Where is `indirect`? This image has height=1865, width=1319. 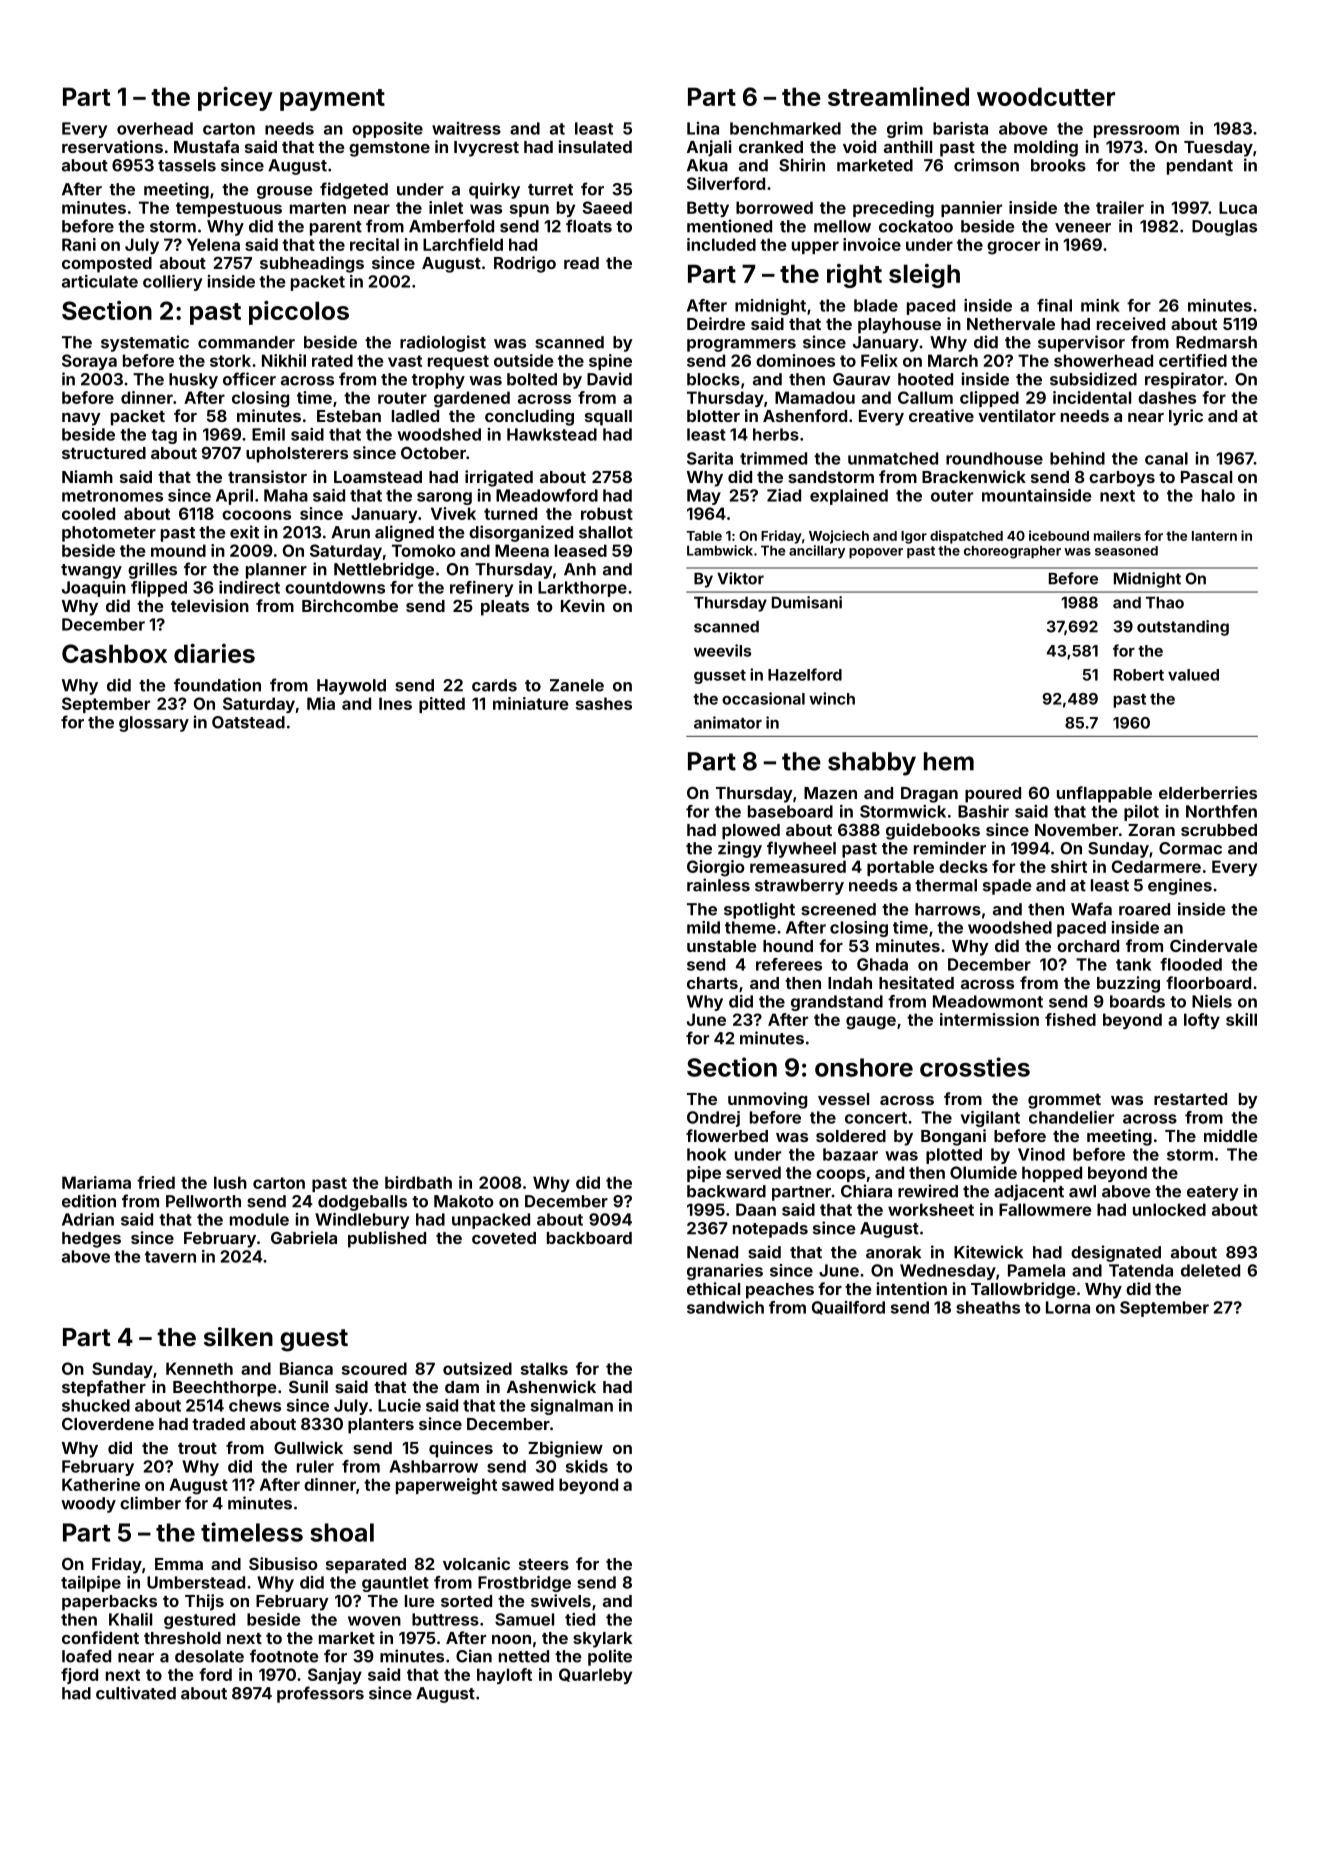 indirect is located at coordinates (249, 587).
